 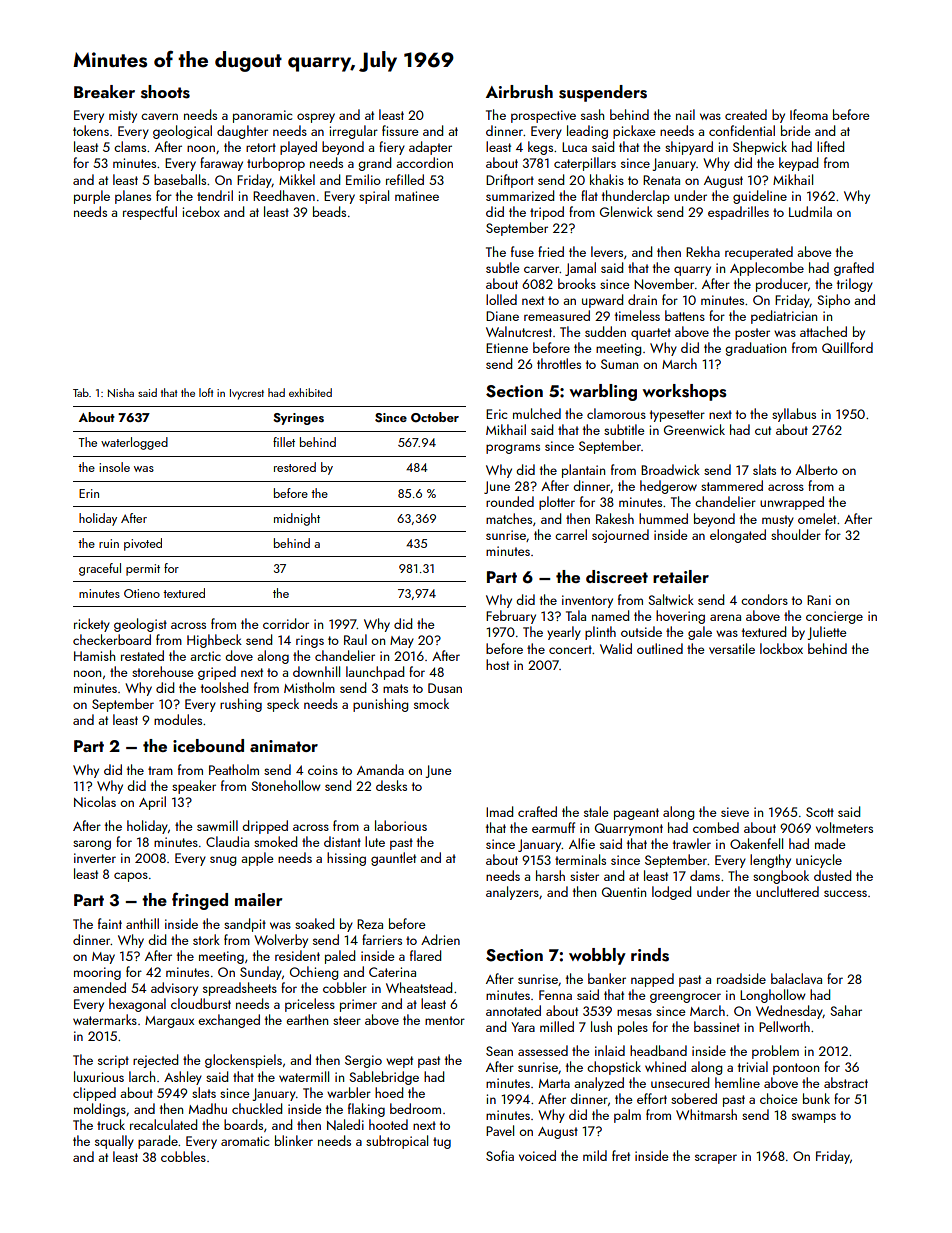 What do you see at coordinates (183, 1156) in the image?
I see `cobbles` at bounding box center [183, 1156].
